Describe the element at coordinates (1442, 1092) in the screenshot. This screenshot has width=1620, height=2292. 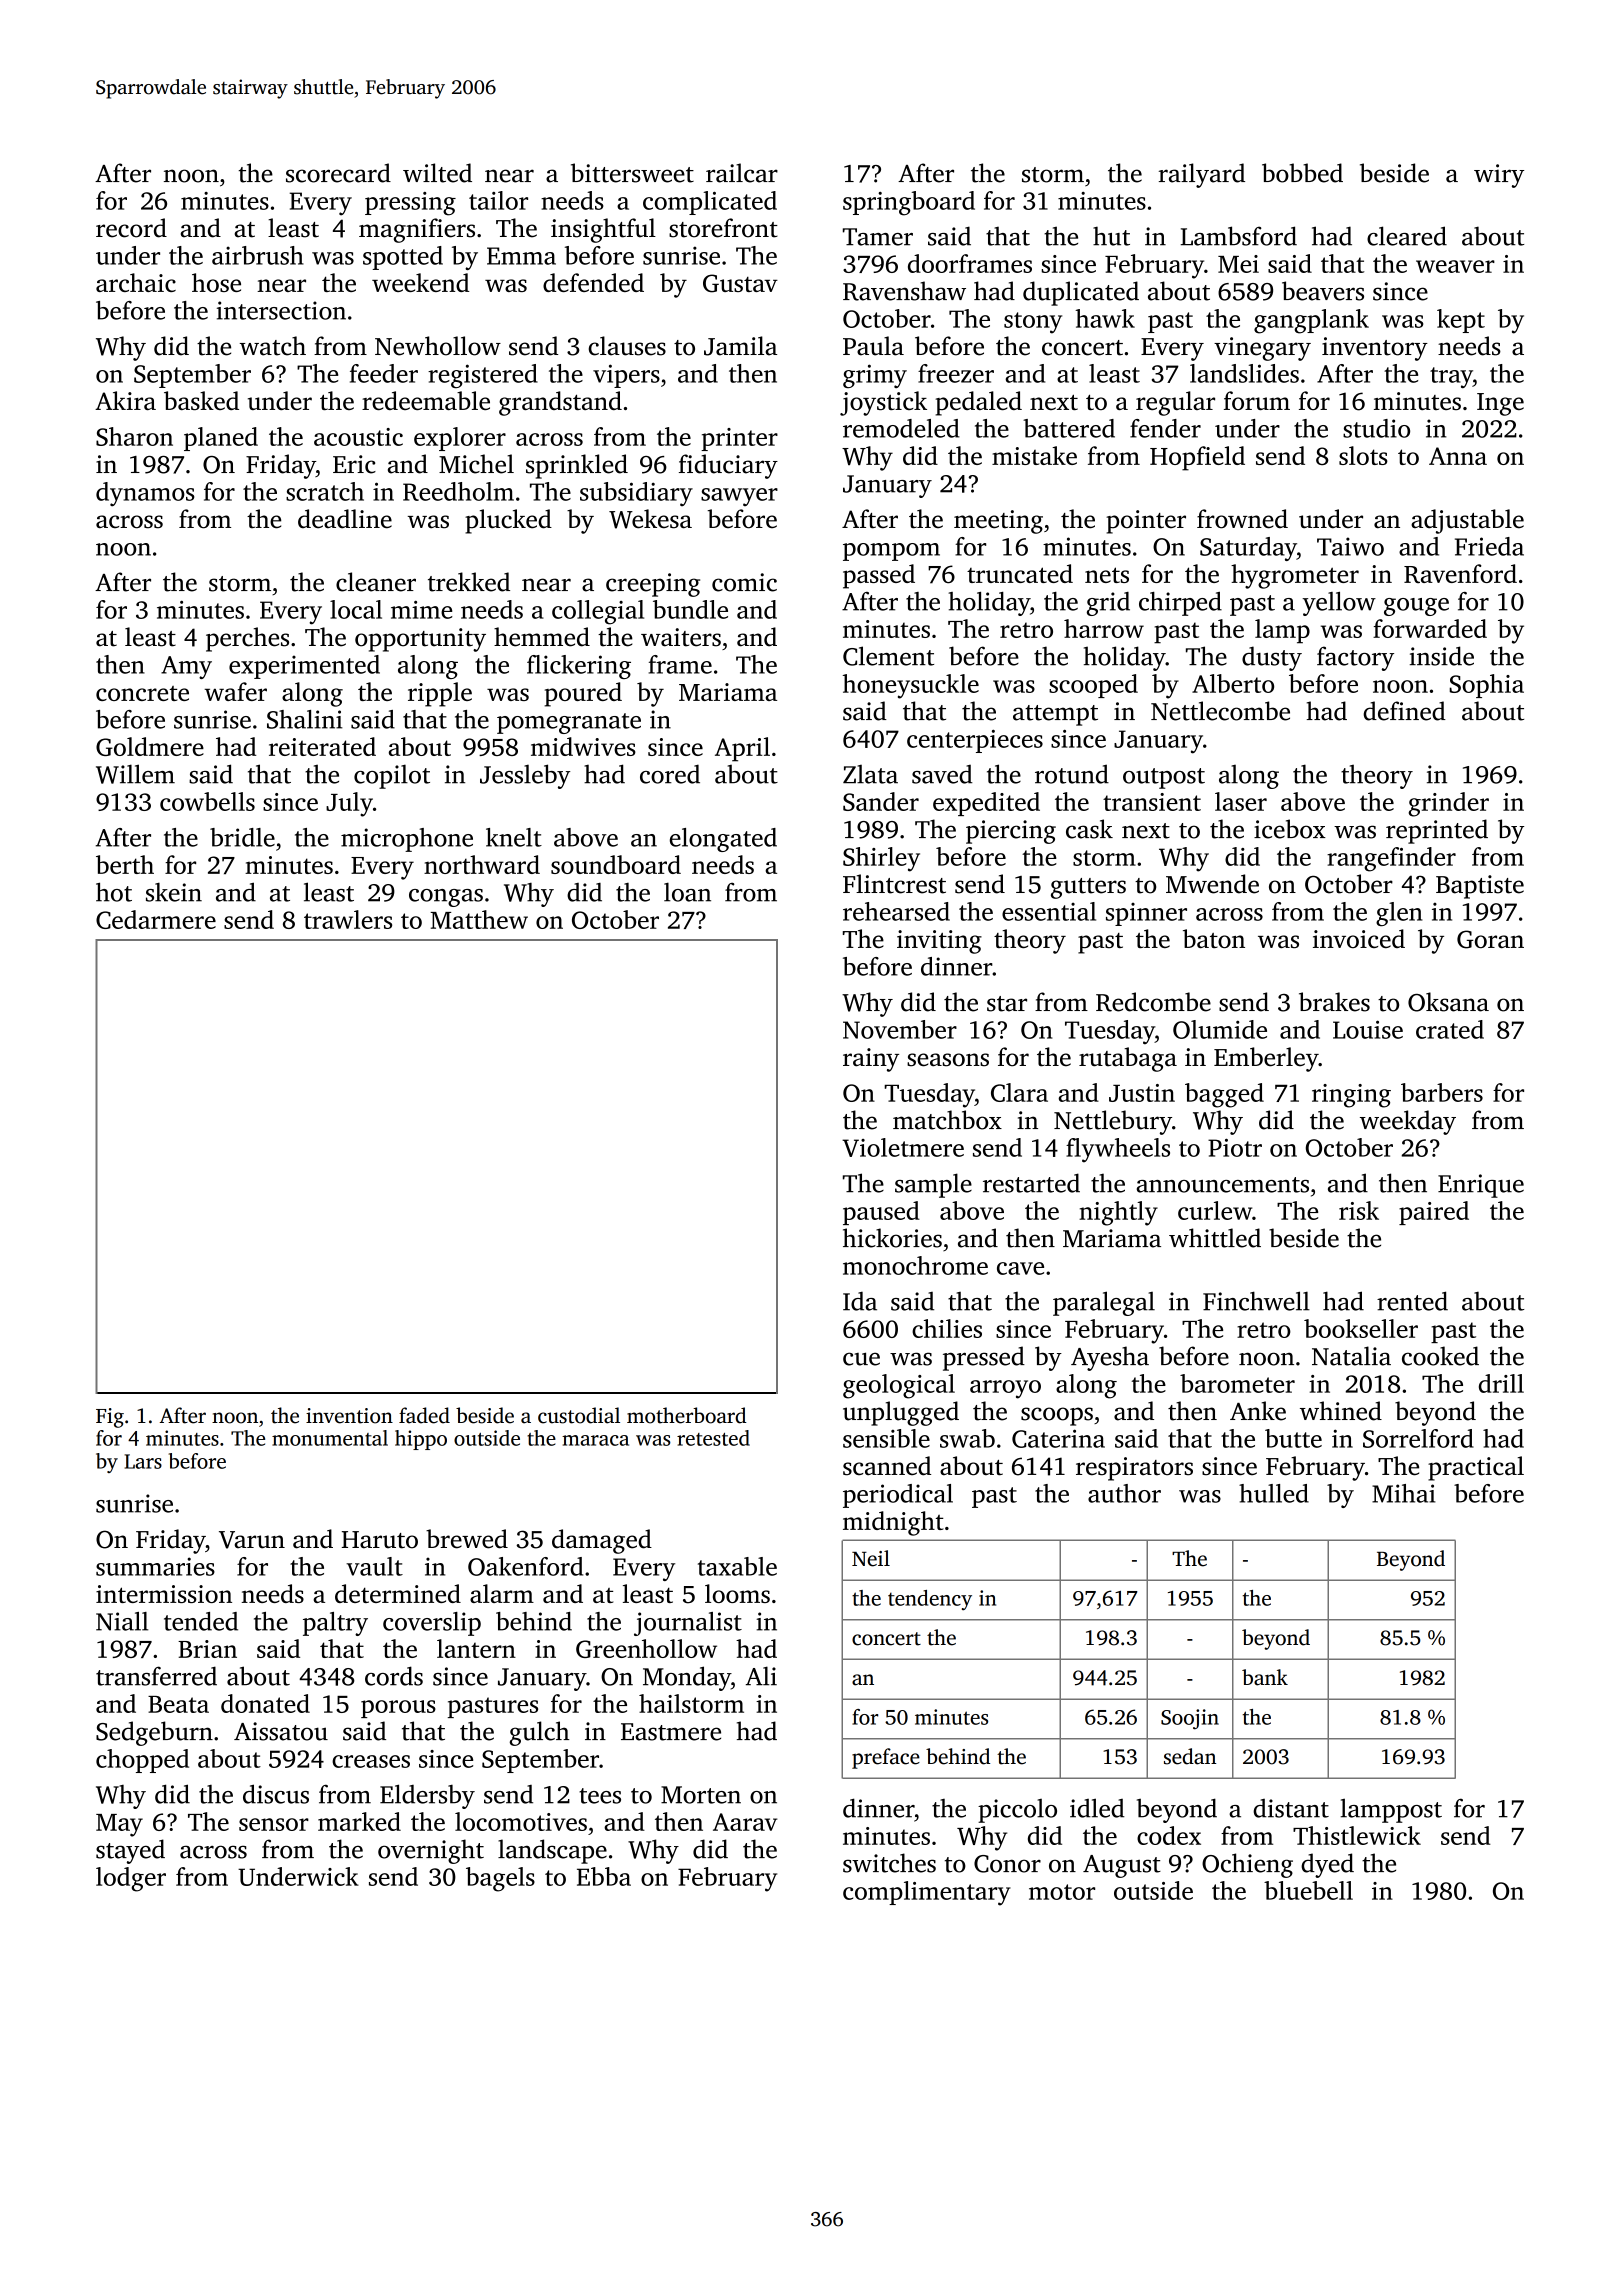
I see `barbers` at that location.
